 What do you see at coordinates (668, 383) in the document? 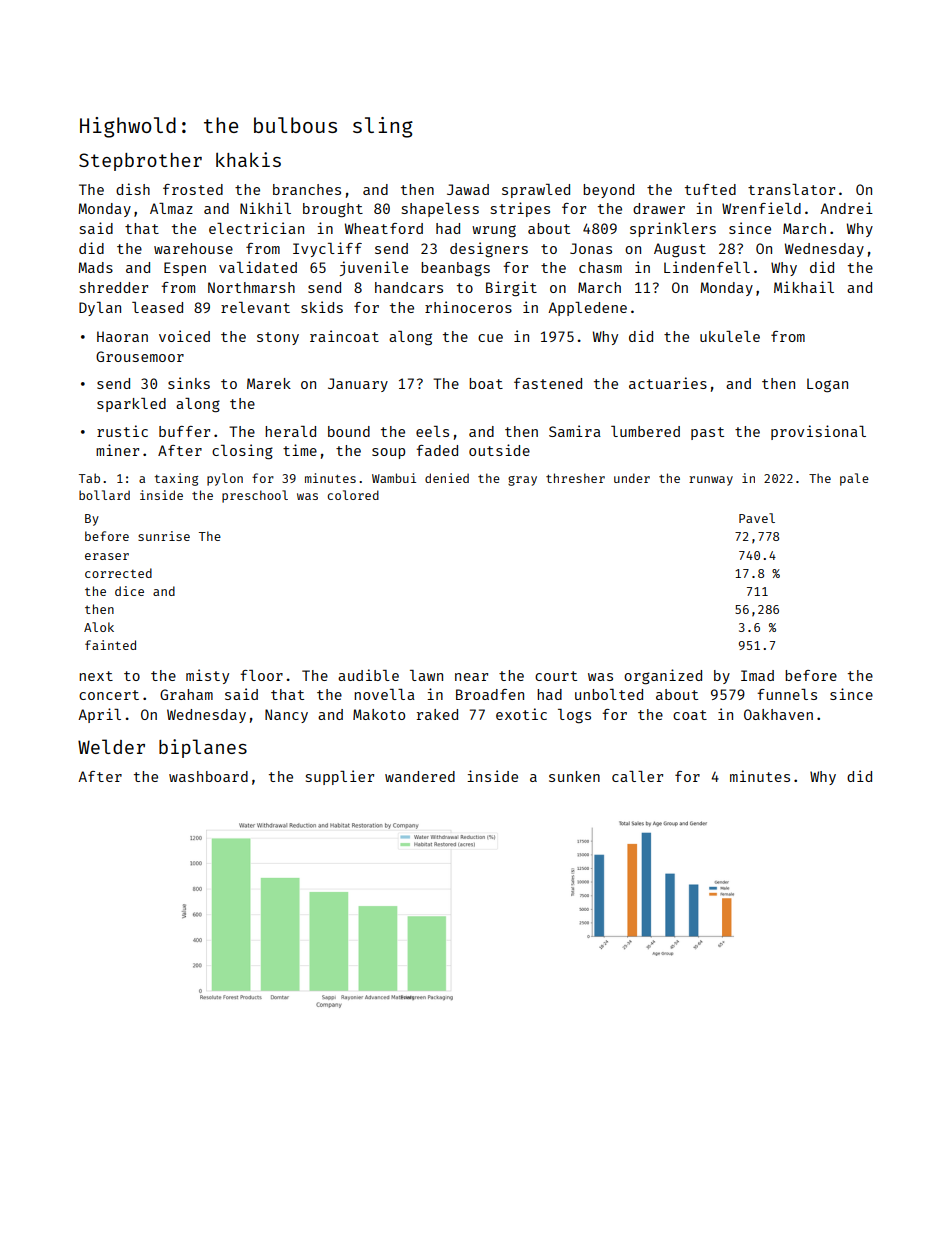
I see `actuaries` at bounding box center [668, 383].
